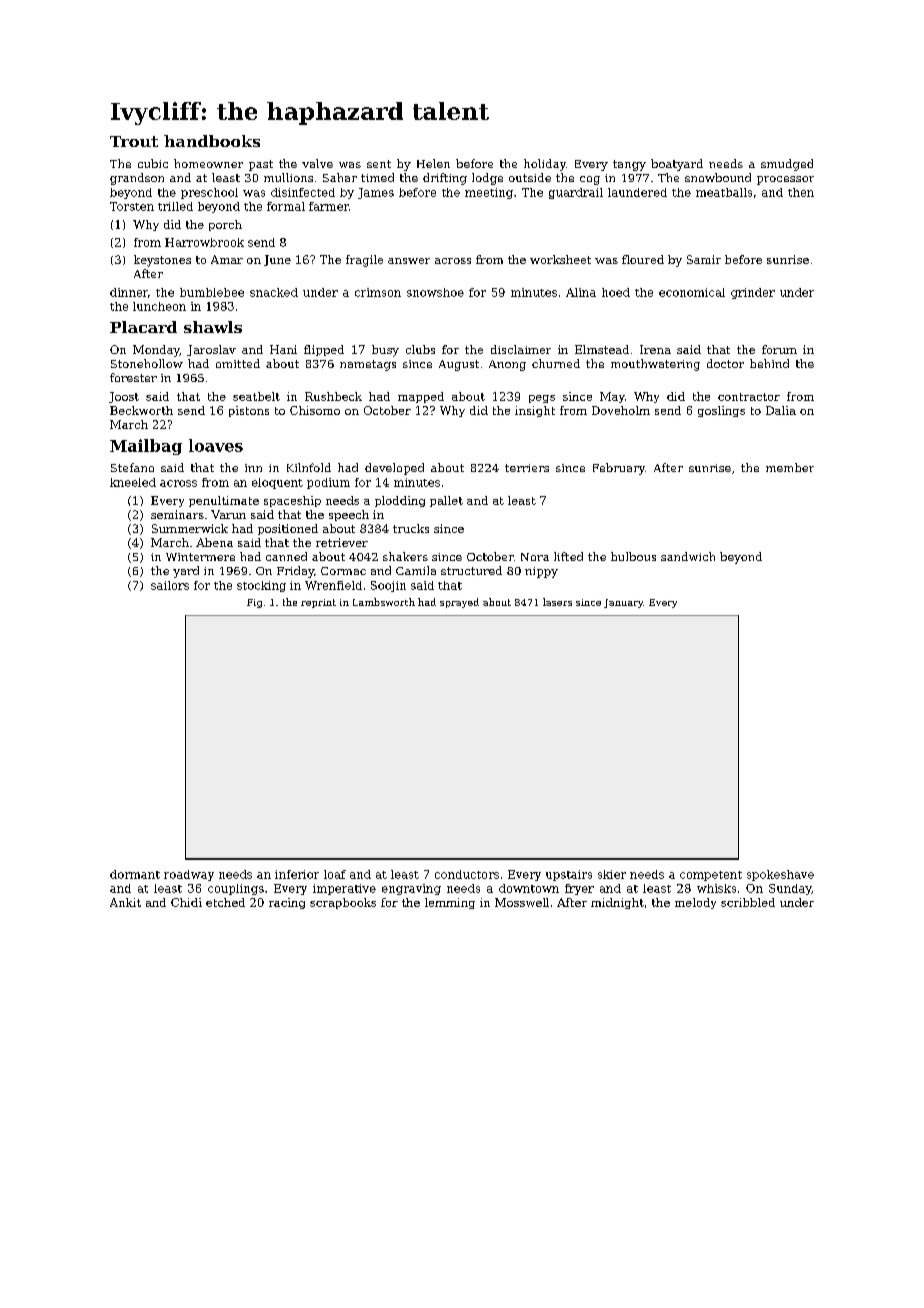 This image has height=1308, width=924. I want to click on sandwich, so click(688, 556).
